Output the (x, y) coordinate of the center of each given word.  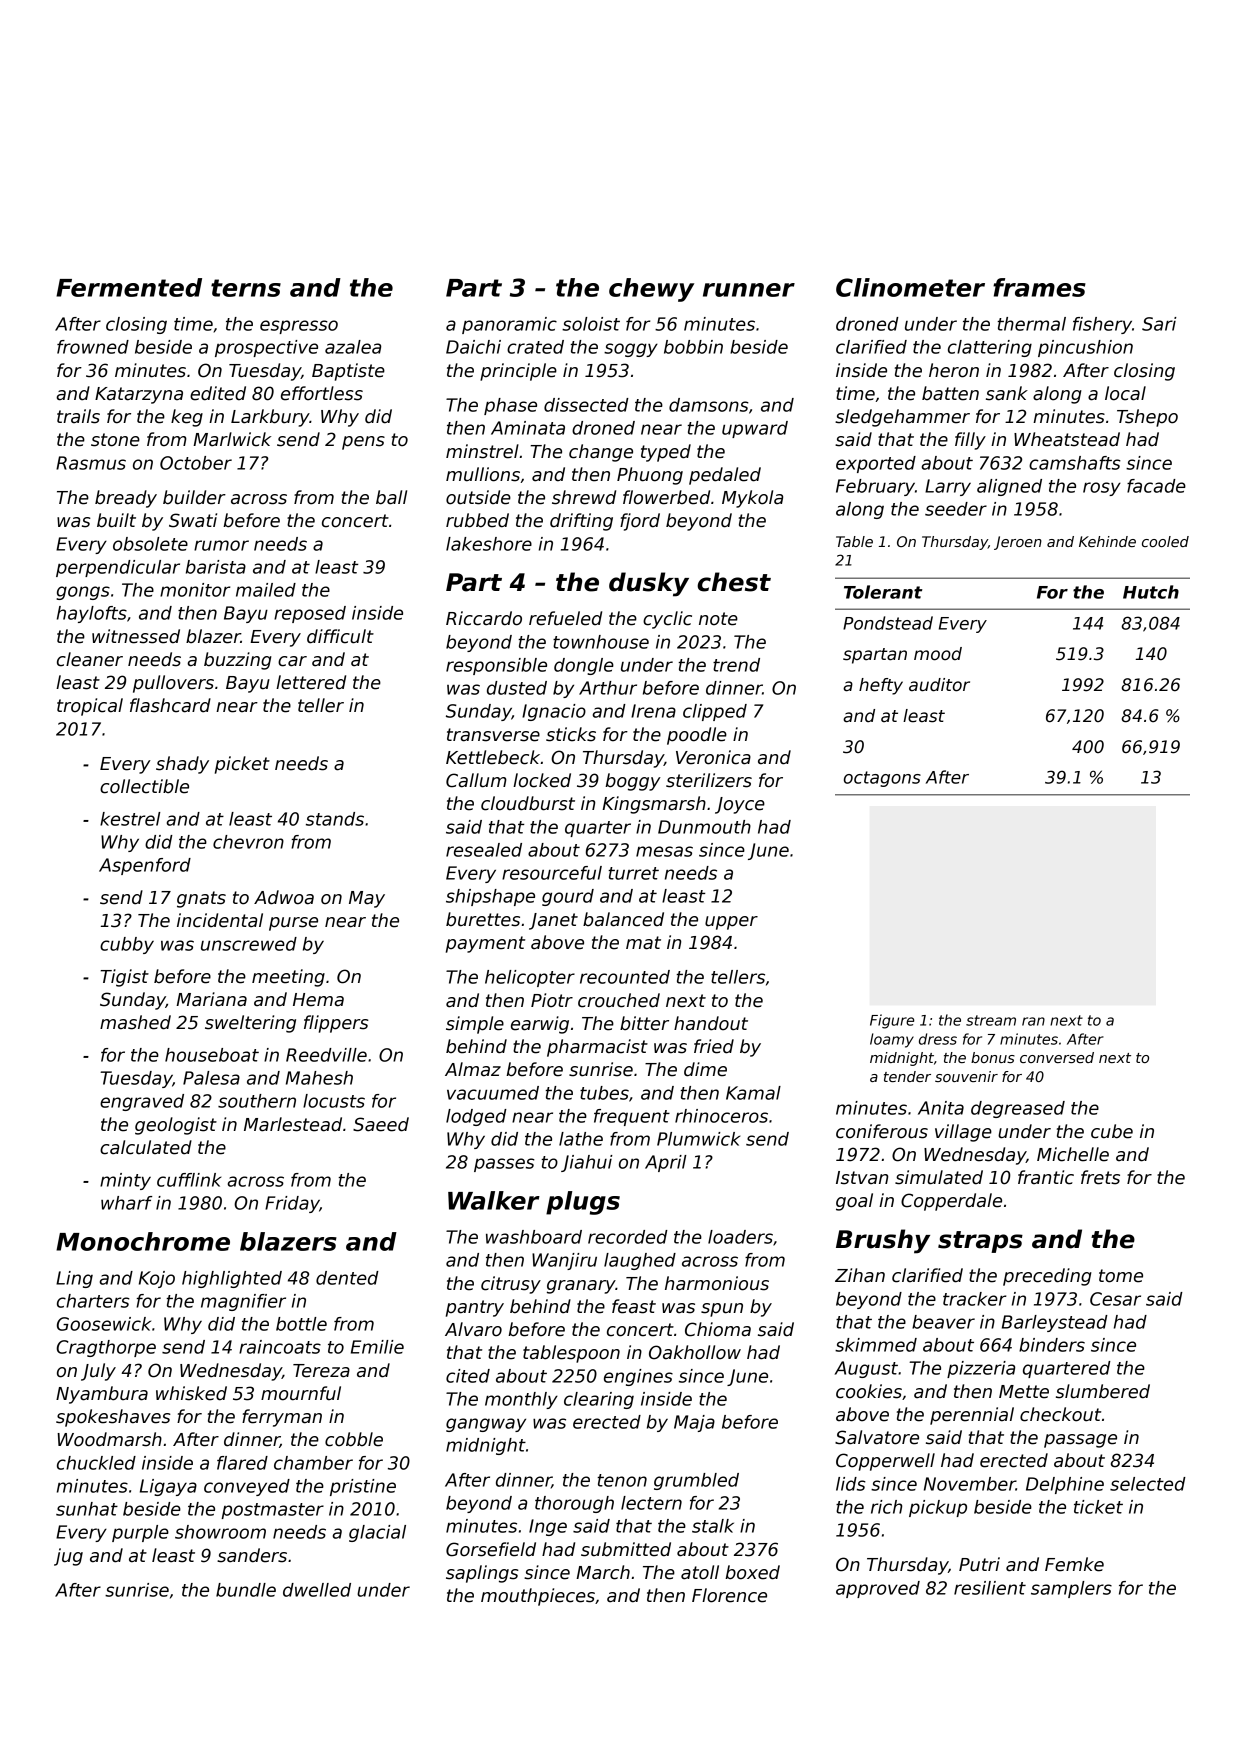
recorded (628, 1237)
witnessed (136, 636)
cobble (354, 1439)
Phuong (650, 476)
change (601, 453)
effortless (322, 393)
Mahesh (319, 1078)
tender (907, 1076)
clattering (990, 348)
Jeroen (1018, 543)
